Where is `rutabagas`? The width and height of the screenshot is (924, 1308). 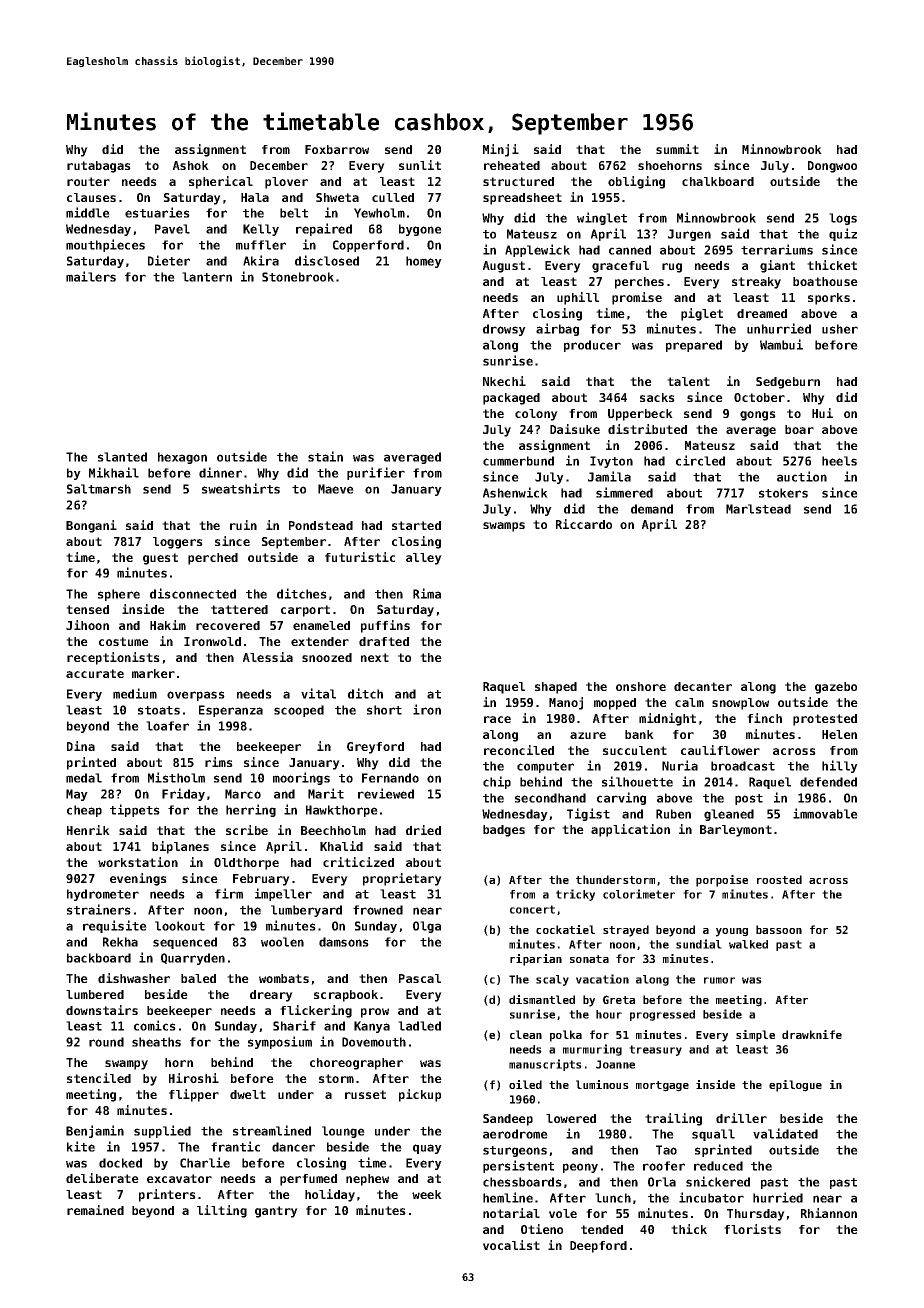 rutabagas is located at coordinates (99, 167).
